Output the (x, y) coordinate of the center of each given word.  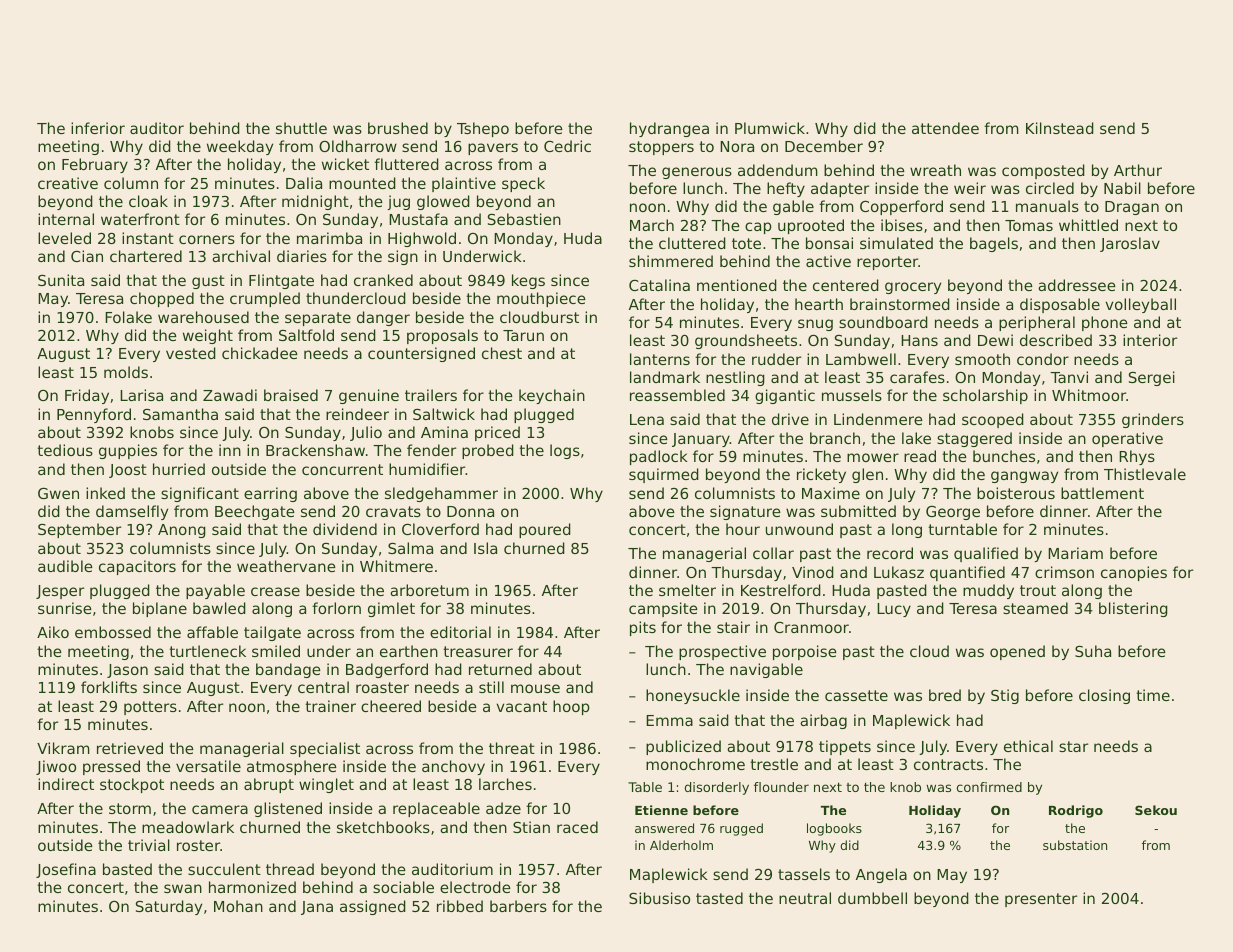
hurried (179, 469)
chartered (146, 256)
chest (502, 353)
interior (1150, 340)
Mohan (238, 906)
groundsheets (746, 341)
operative (1127, 439)
